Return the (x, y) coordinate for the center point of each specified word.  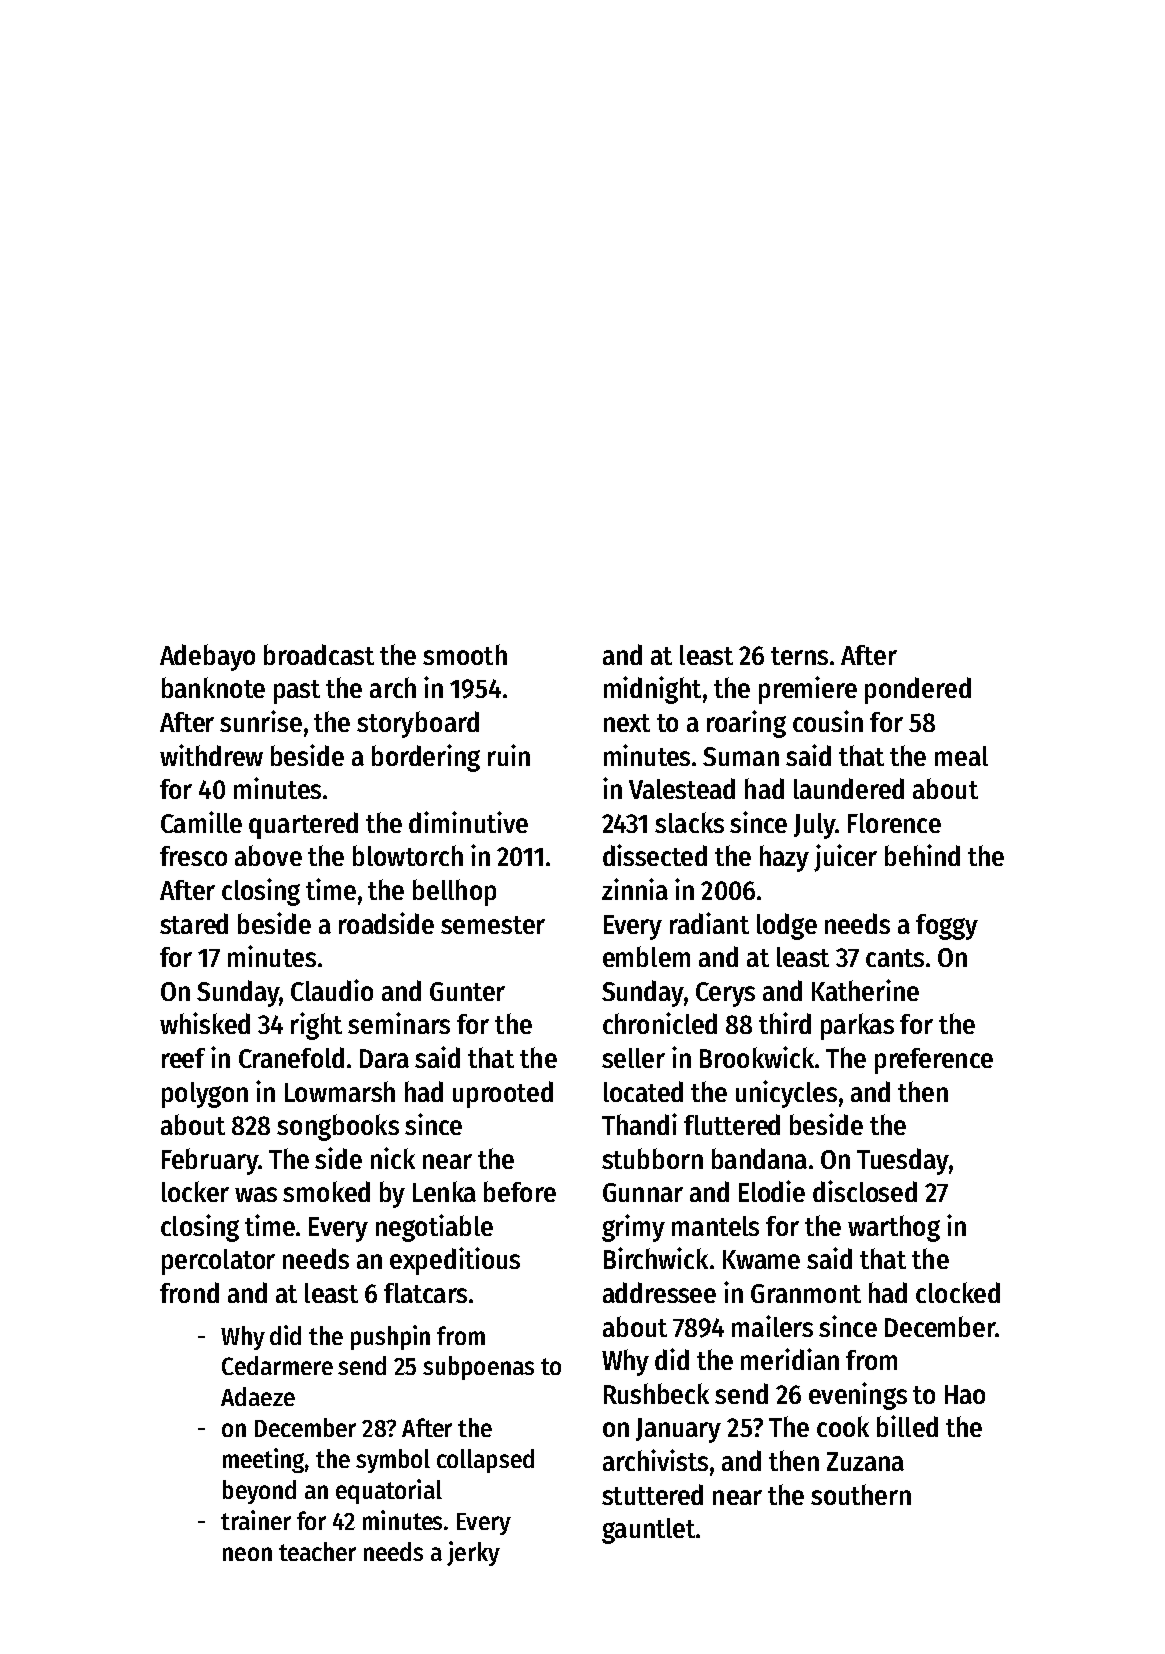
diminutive (468, 822)
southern (861, 1494)
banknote (213, 687)
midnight (652, 690)
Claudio (332, 990)
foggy (947, 927)
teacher (317, 1551)
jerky (473, 1553)
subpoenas (478, 1368)
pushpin (390, 1337)
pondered (918, 690)
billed (907, 1426)
